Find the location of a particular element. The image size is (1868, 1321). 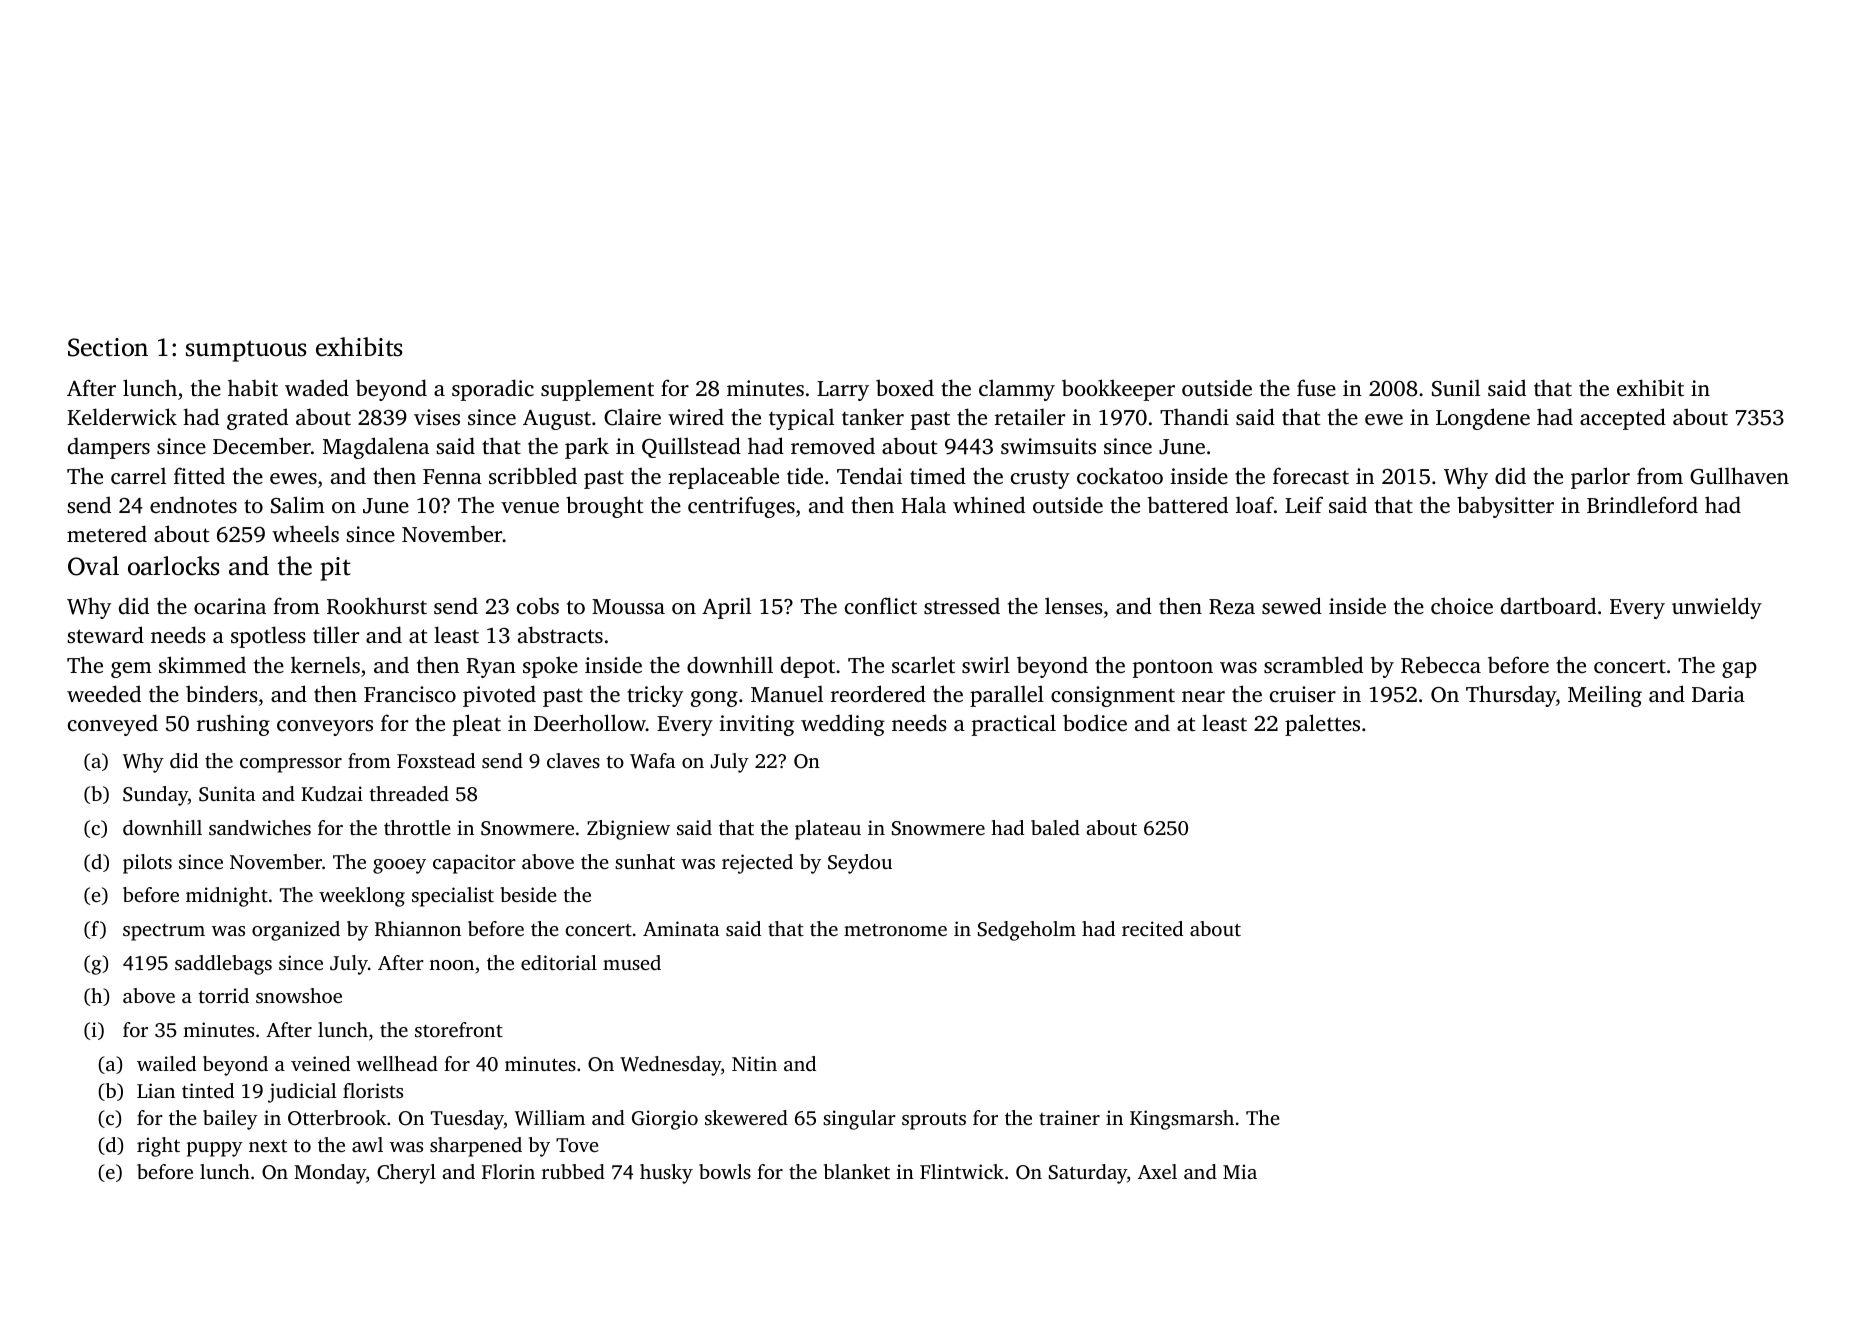

scarlet is located at coordinates (923, 664).
